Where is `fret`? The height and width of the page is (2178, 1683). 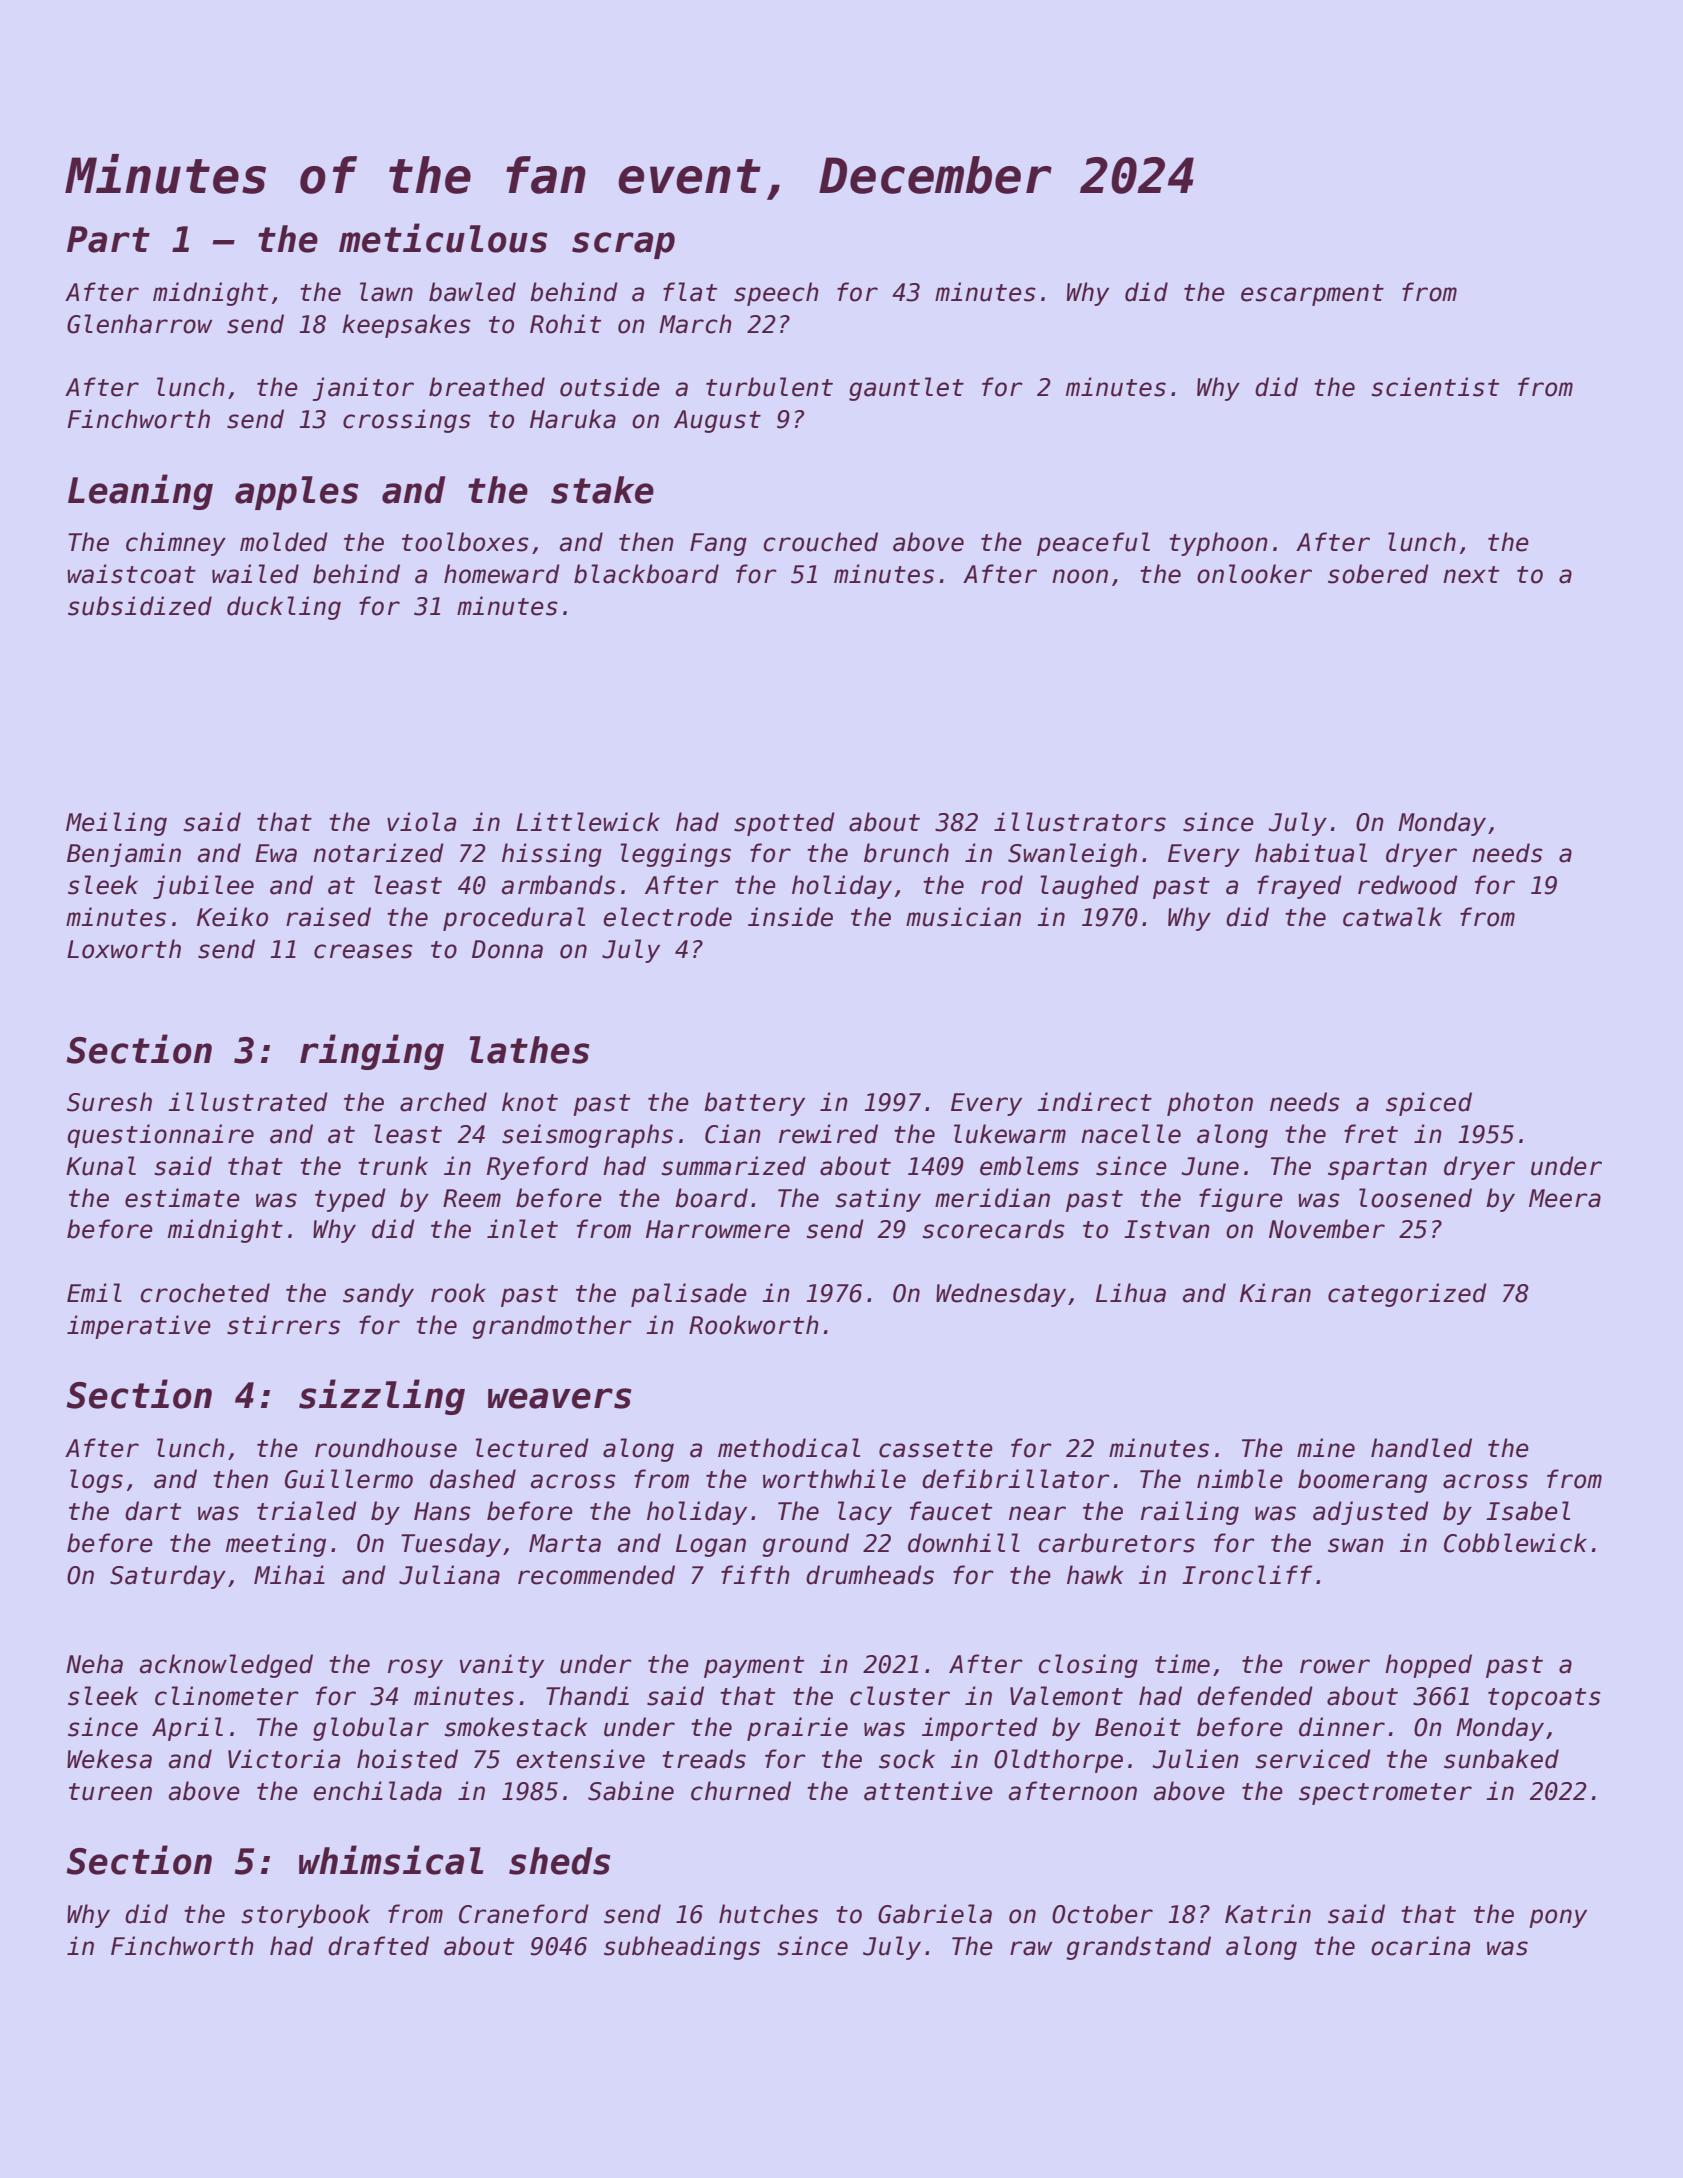
fret is located at coordinates (1371, 1134).
